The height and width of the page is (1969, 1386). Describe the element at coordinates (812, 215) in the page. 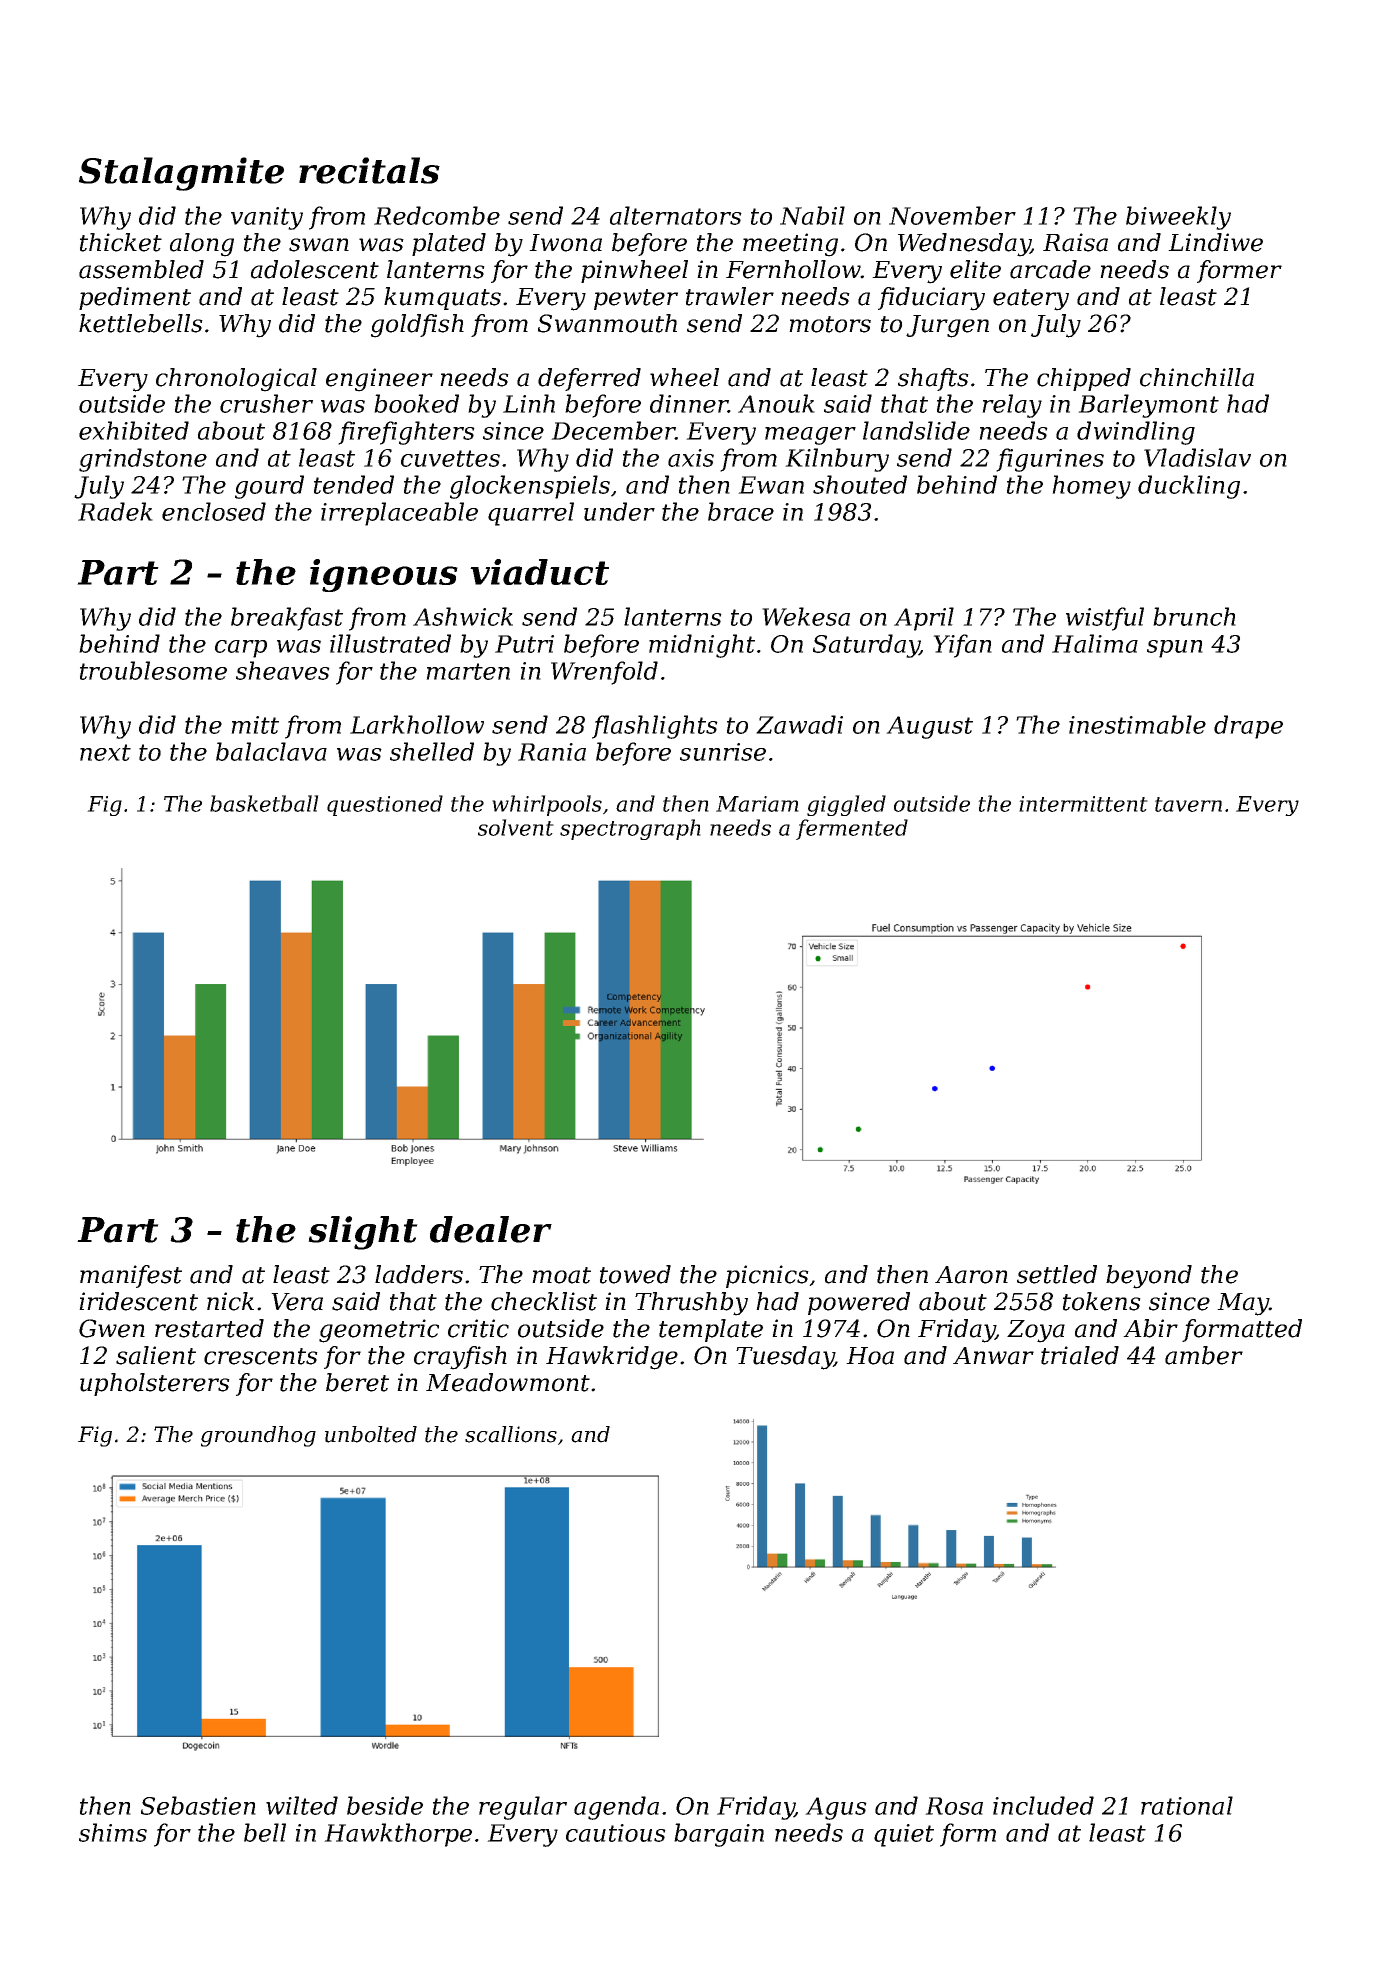

I see `Nabil` at that location.
